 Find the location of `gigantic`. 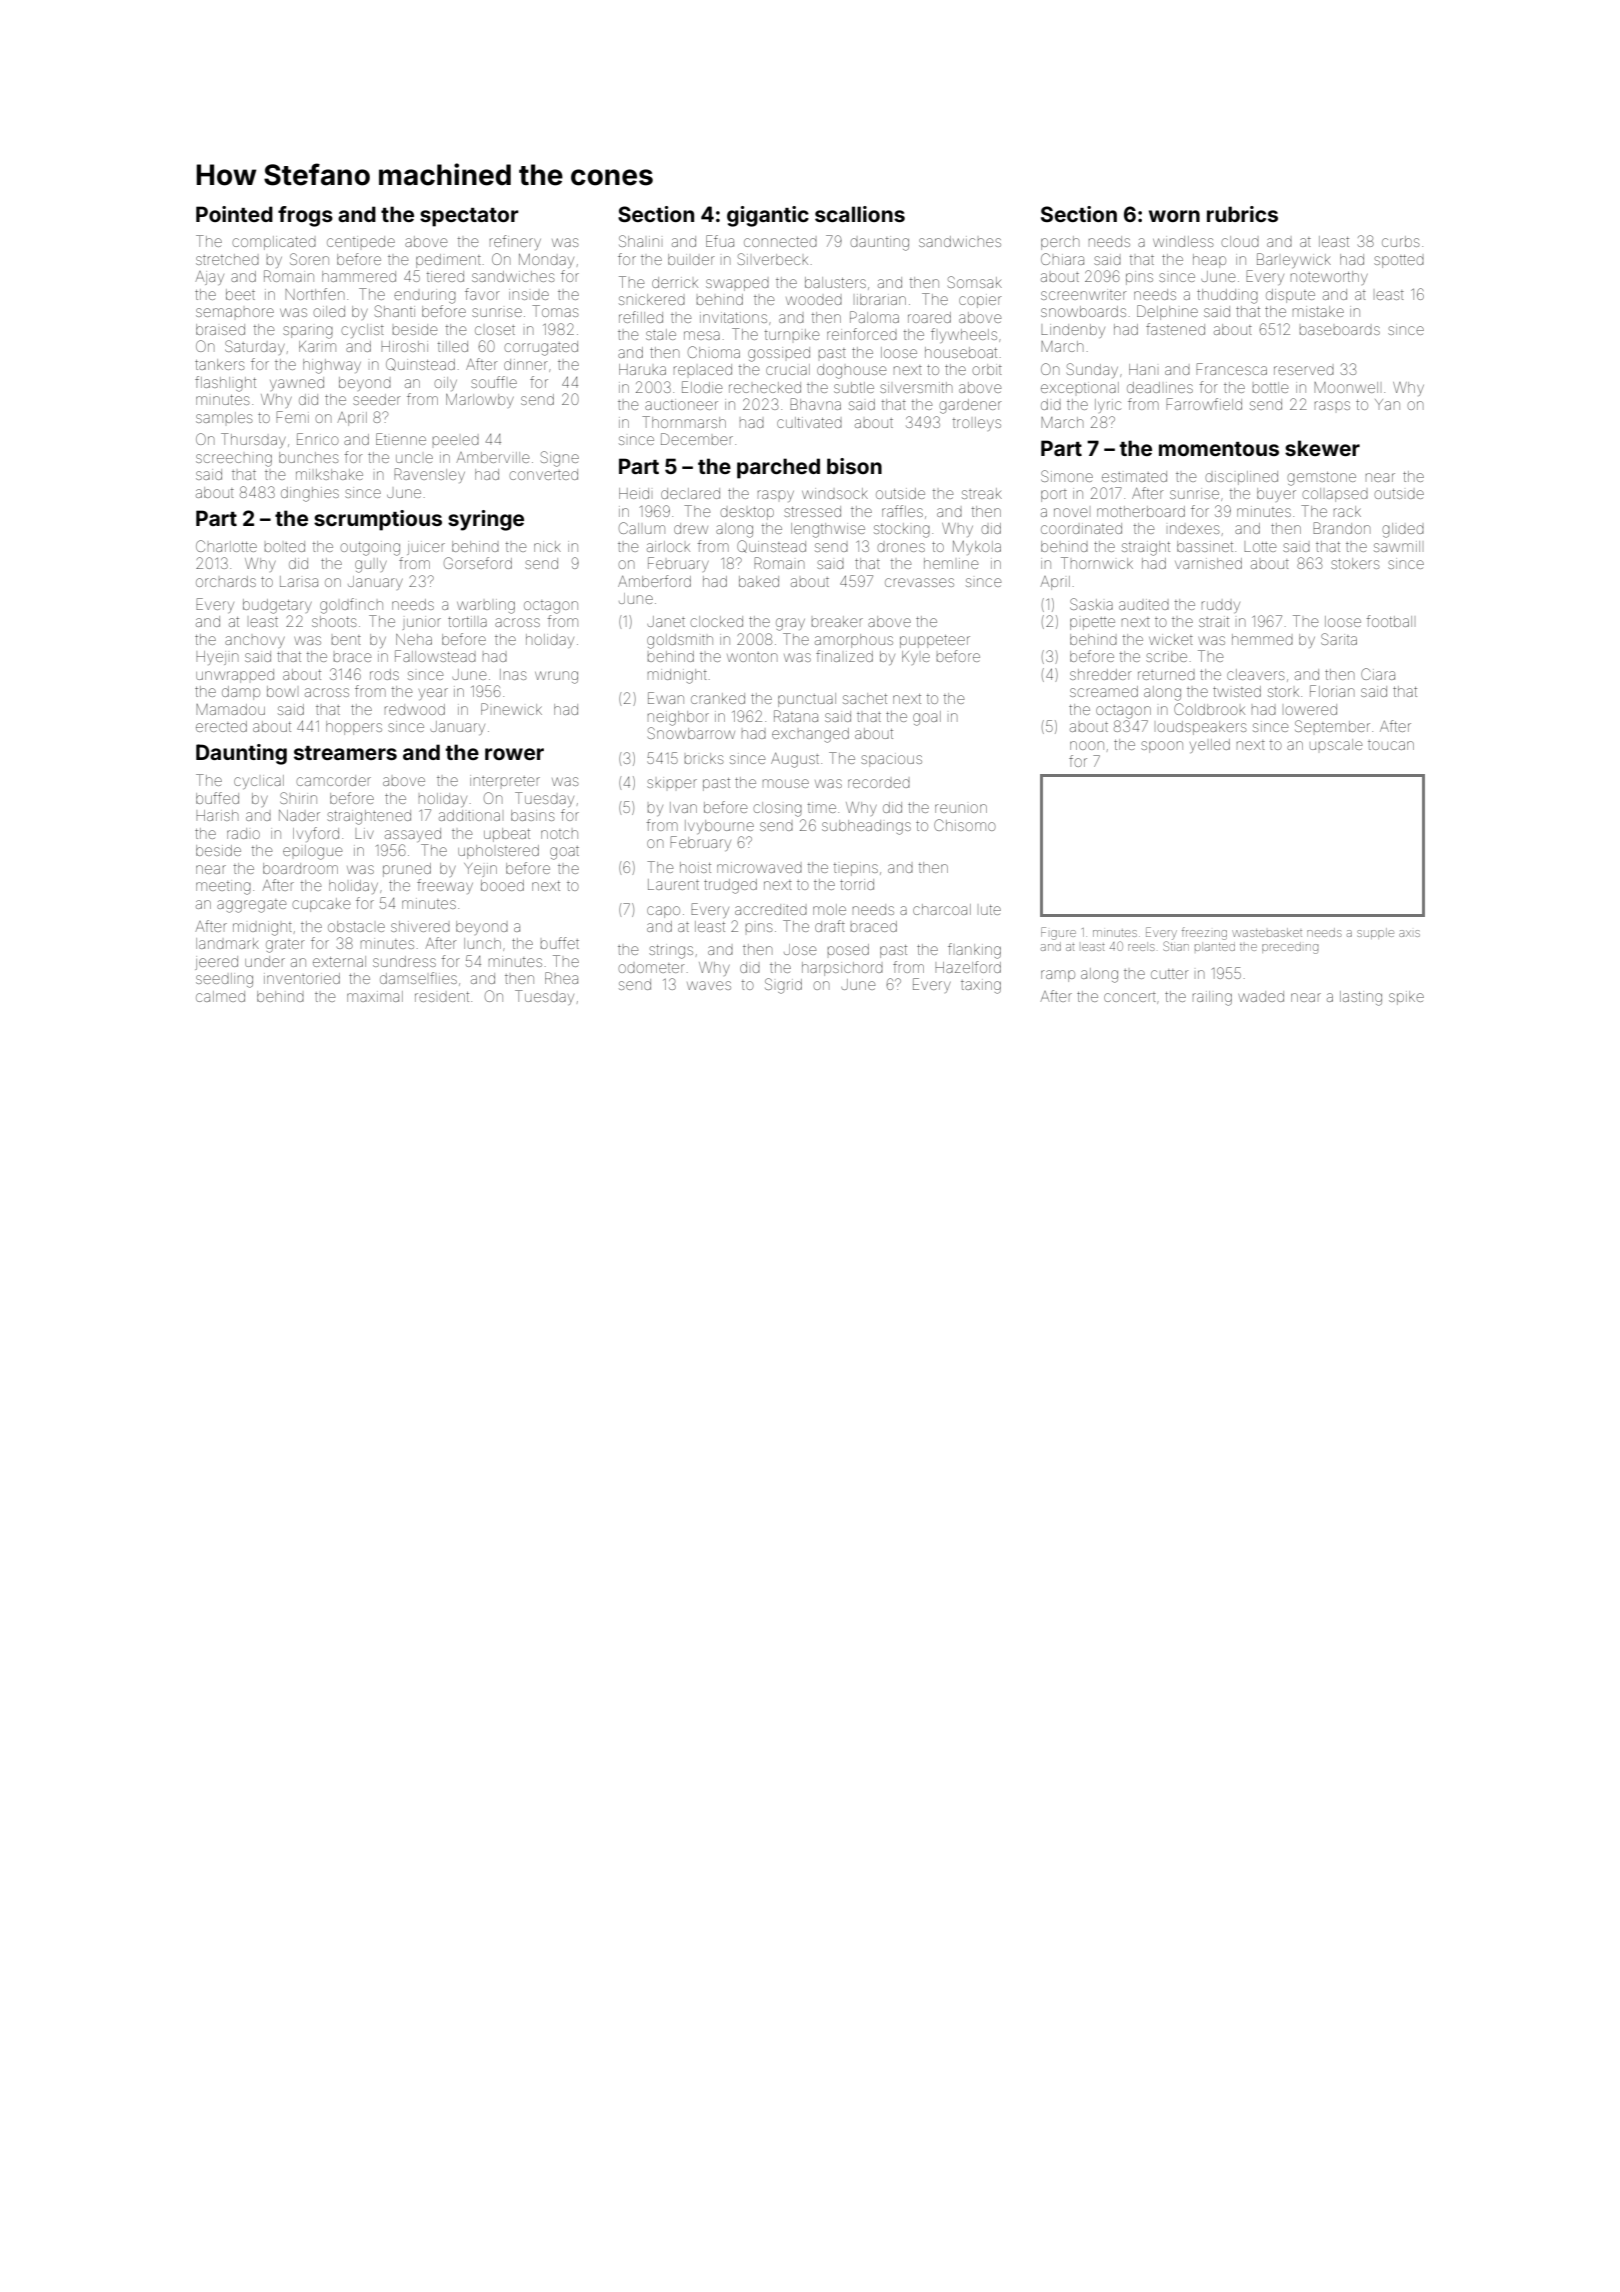

gigantic is located at coordinates (768, 216).
